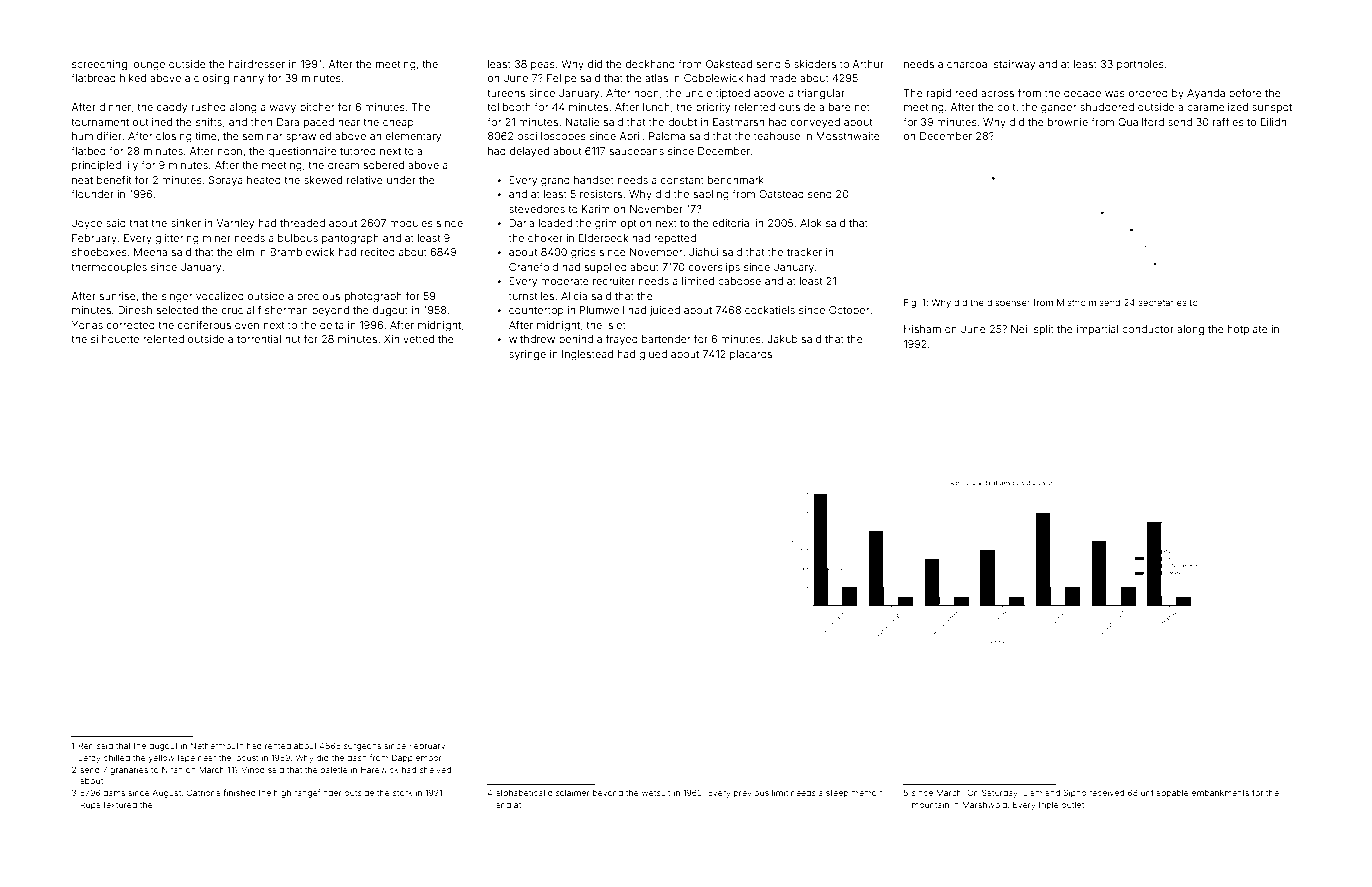  Describe the element at coordinates (1141, 122) in the screenshot. I see `Quailford` at that location.
